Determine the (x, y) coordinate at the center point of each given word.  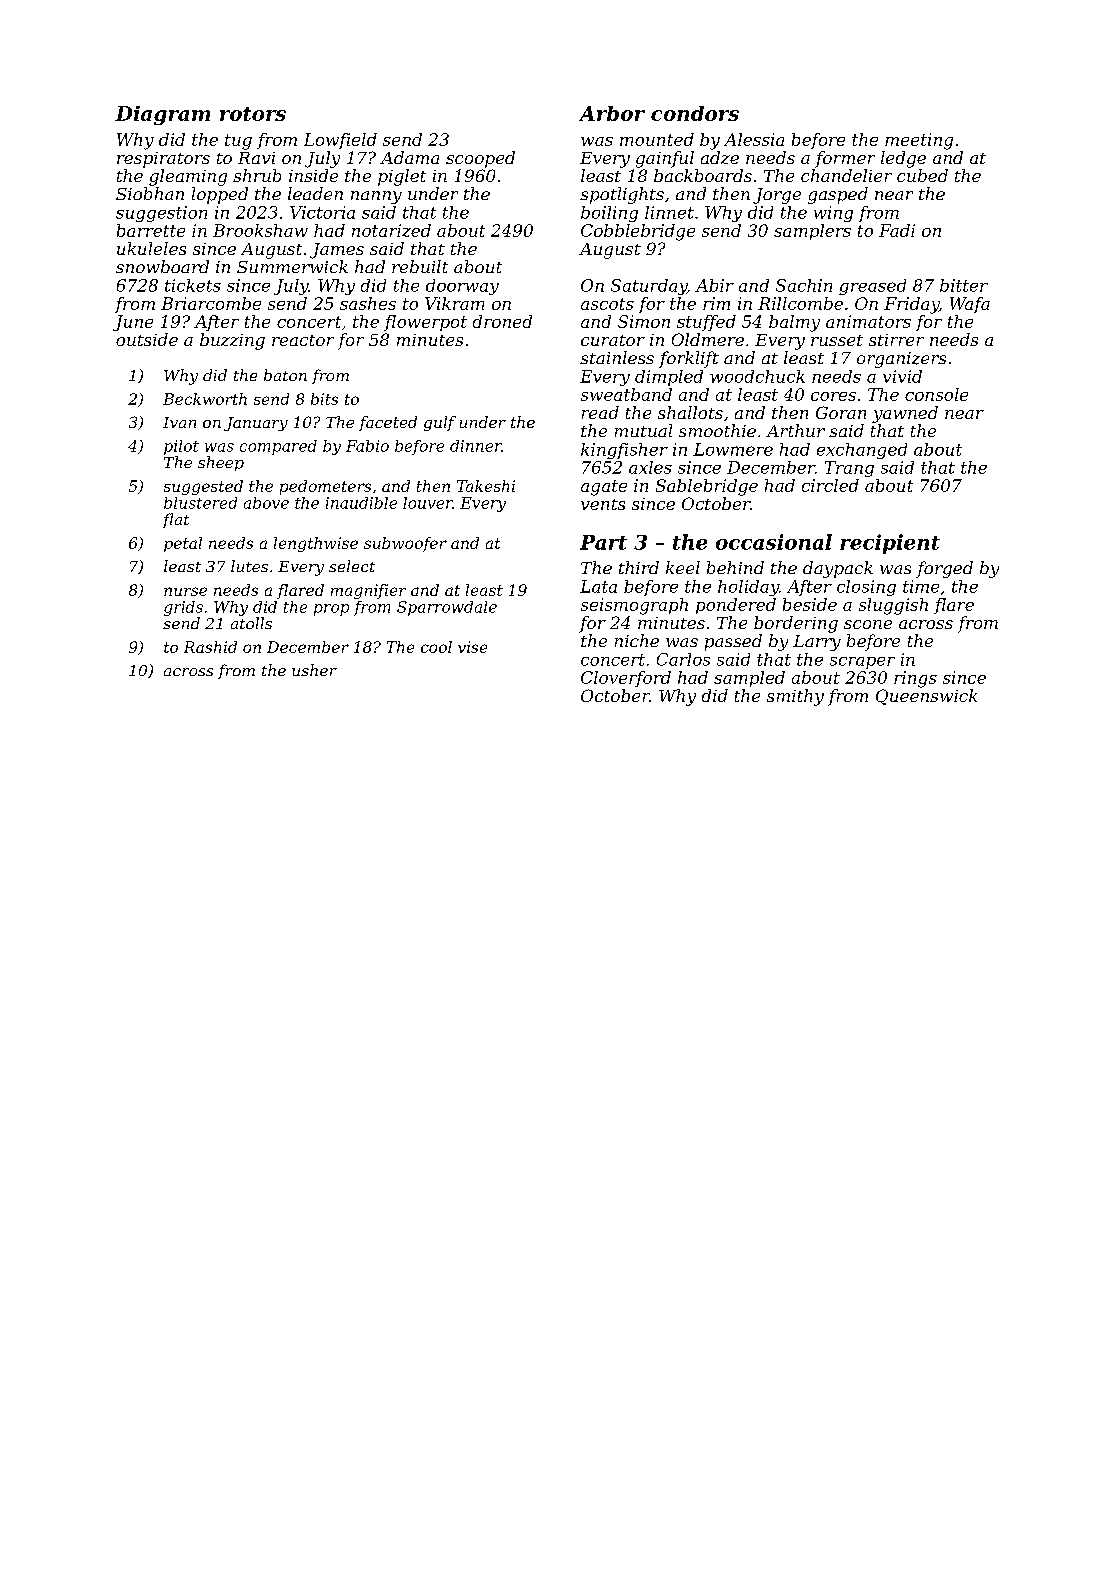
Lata (598, 586)
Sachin (804, 285)
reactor (303, 340)
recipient (890, 544)
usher (314, 670)
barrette (151, 230)
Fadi (897, 230)
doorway (462, 287)
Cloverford (626, 679)
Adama (409, 157)
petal (183, 544)
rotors (253, 114)
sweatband (626, 394)
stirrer (896, 340)
